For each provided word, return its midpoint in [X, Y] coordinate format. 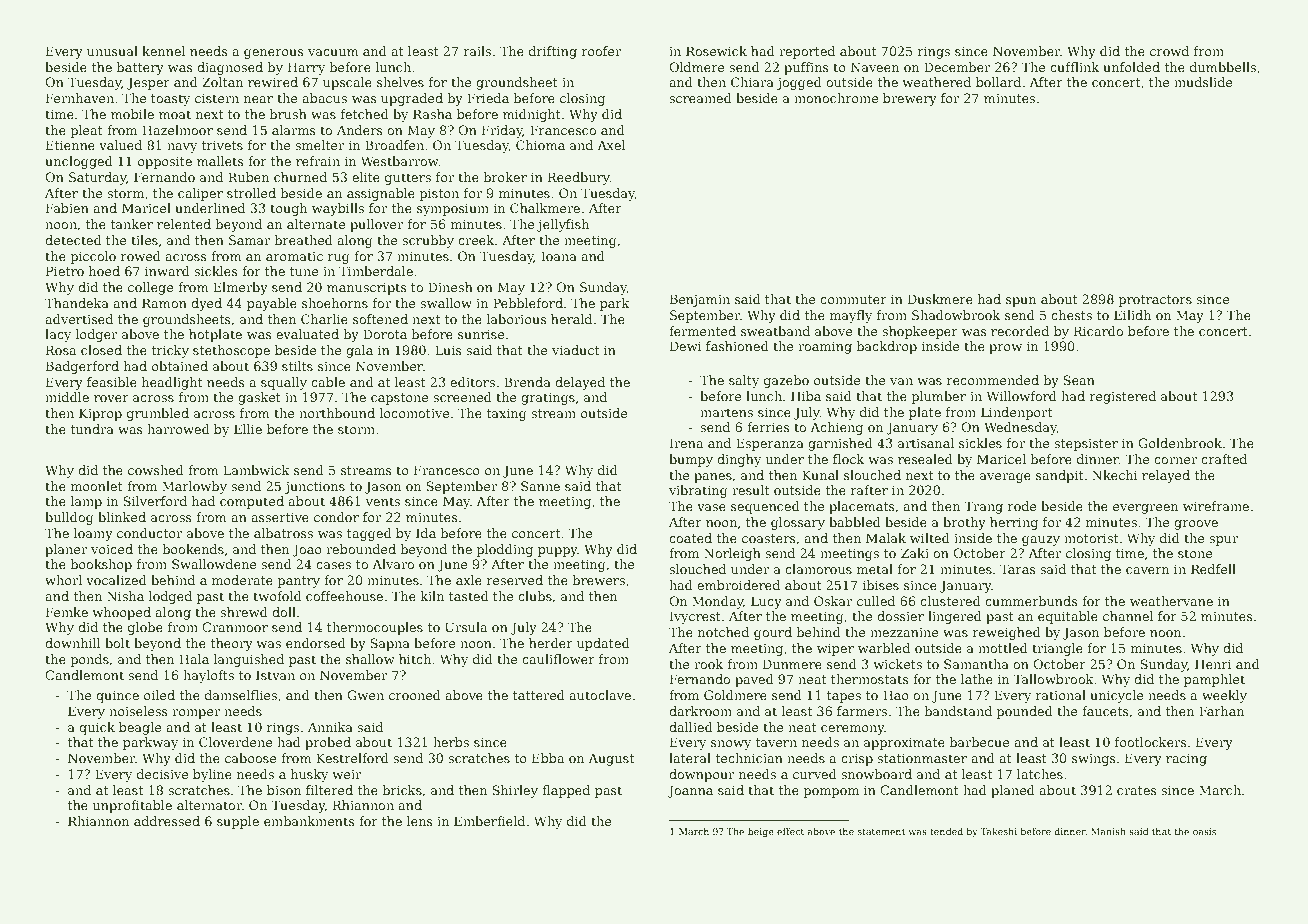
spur [1223, 541]
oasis [1204, 831]
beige [761, 832]
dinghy [739, 460]
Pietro [65, 271]
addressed [167, 821]
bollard [998, 82]
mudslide [1203, 82]
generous [274, 54]
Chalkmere [545, 208]
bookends [193, 549]
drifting [553, 52]
